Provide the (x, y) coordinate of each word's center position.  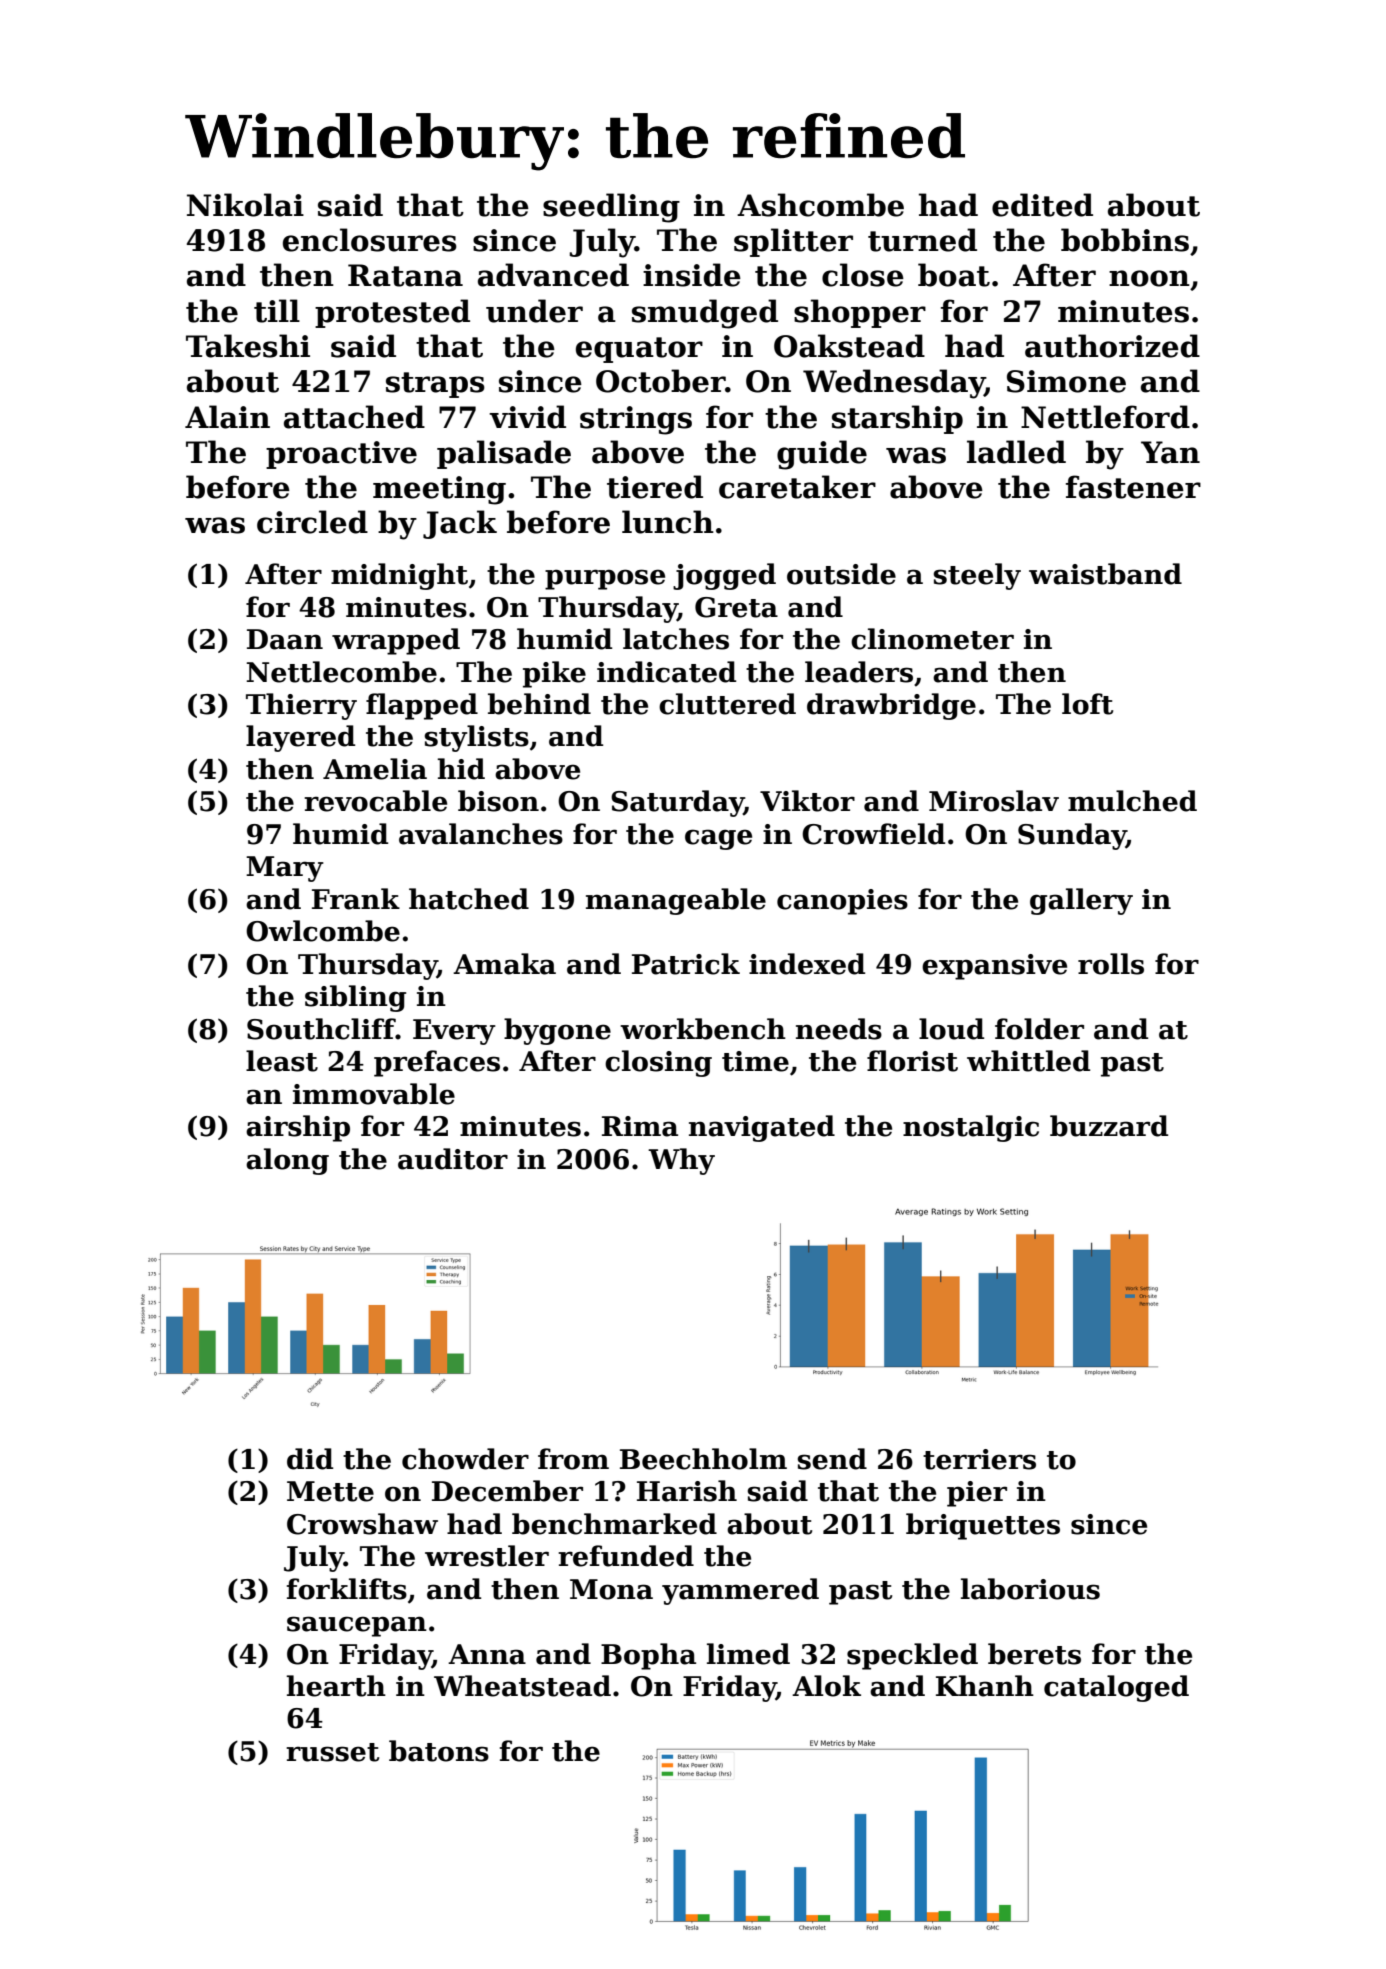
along (287, 1161)
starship (897, 419)
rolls (1111, 964)
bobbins (1125, 240)
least (282, 1061)
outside (841, 574)
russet (332, 1752)
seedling (611, 208)
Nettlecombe (341, 672)
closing (658, 1063)
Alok (826, 1686)
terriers (979, 1459)
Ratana (405, 275)
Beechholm (703, 1459)
